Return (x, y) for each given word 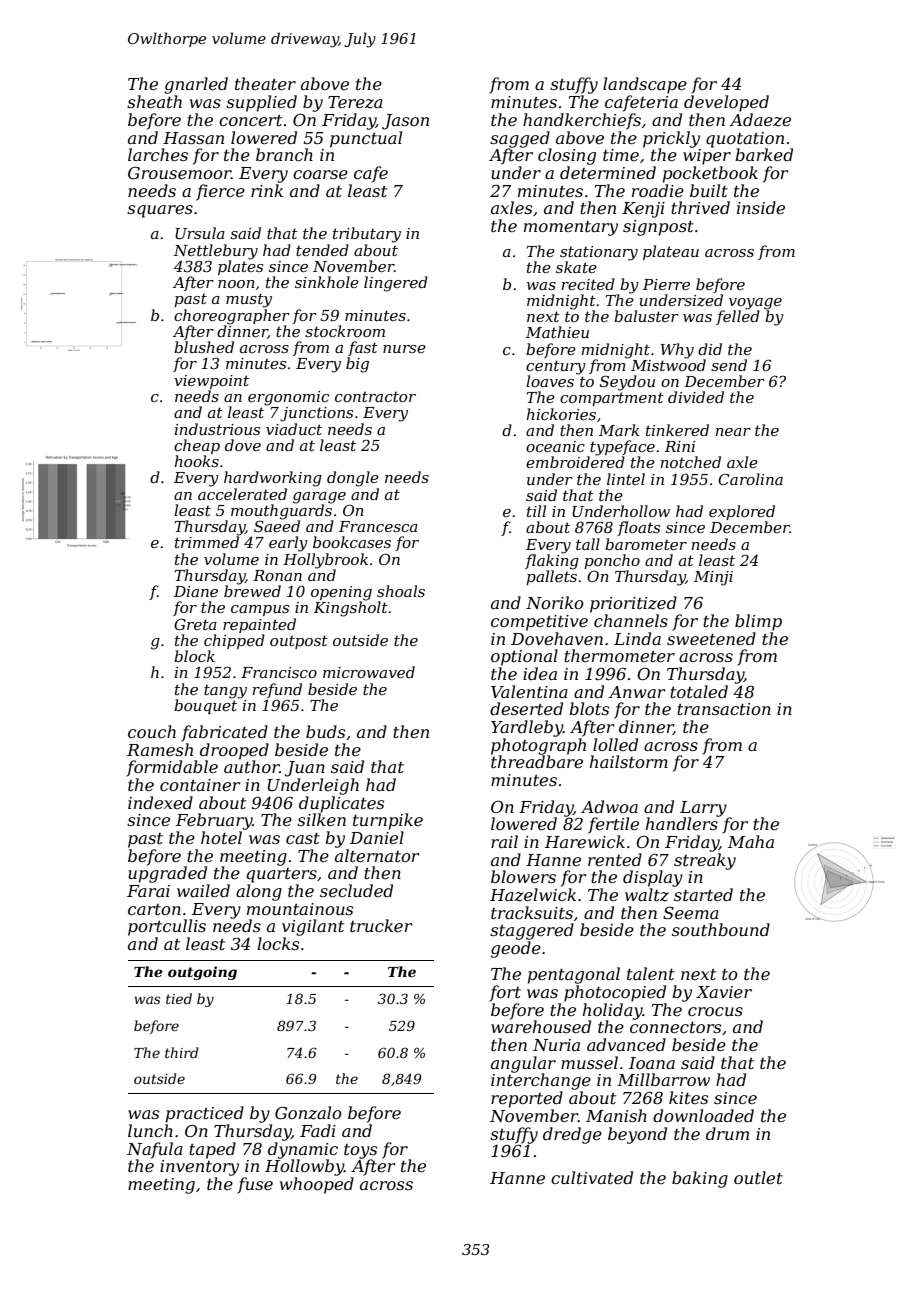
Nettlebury (216, 252)
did (710, 349)
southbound (721, 929)
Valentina (529, 691)
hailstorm (629, 761)
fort (505, 993)
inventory (199, 1168)
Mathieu (557, 332)
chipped (234, 641)
